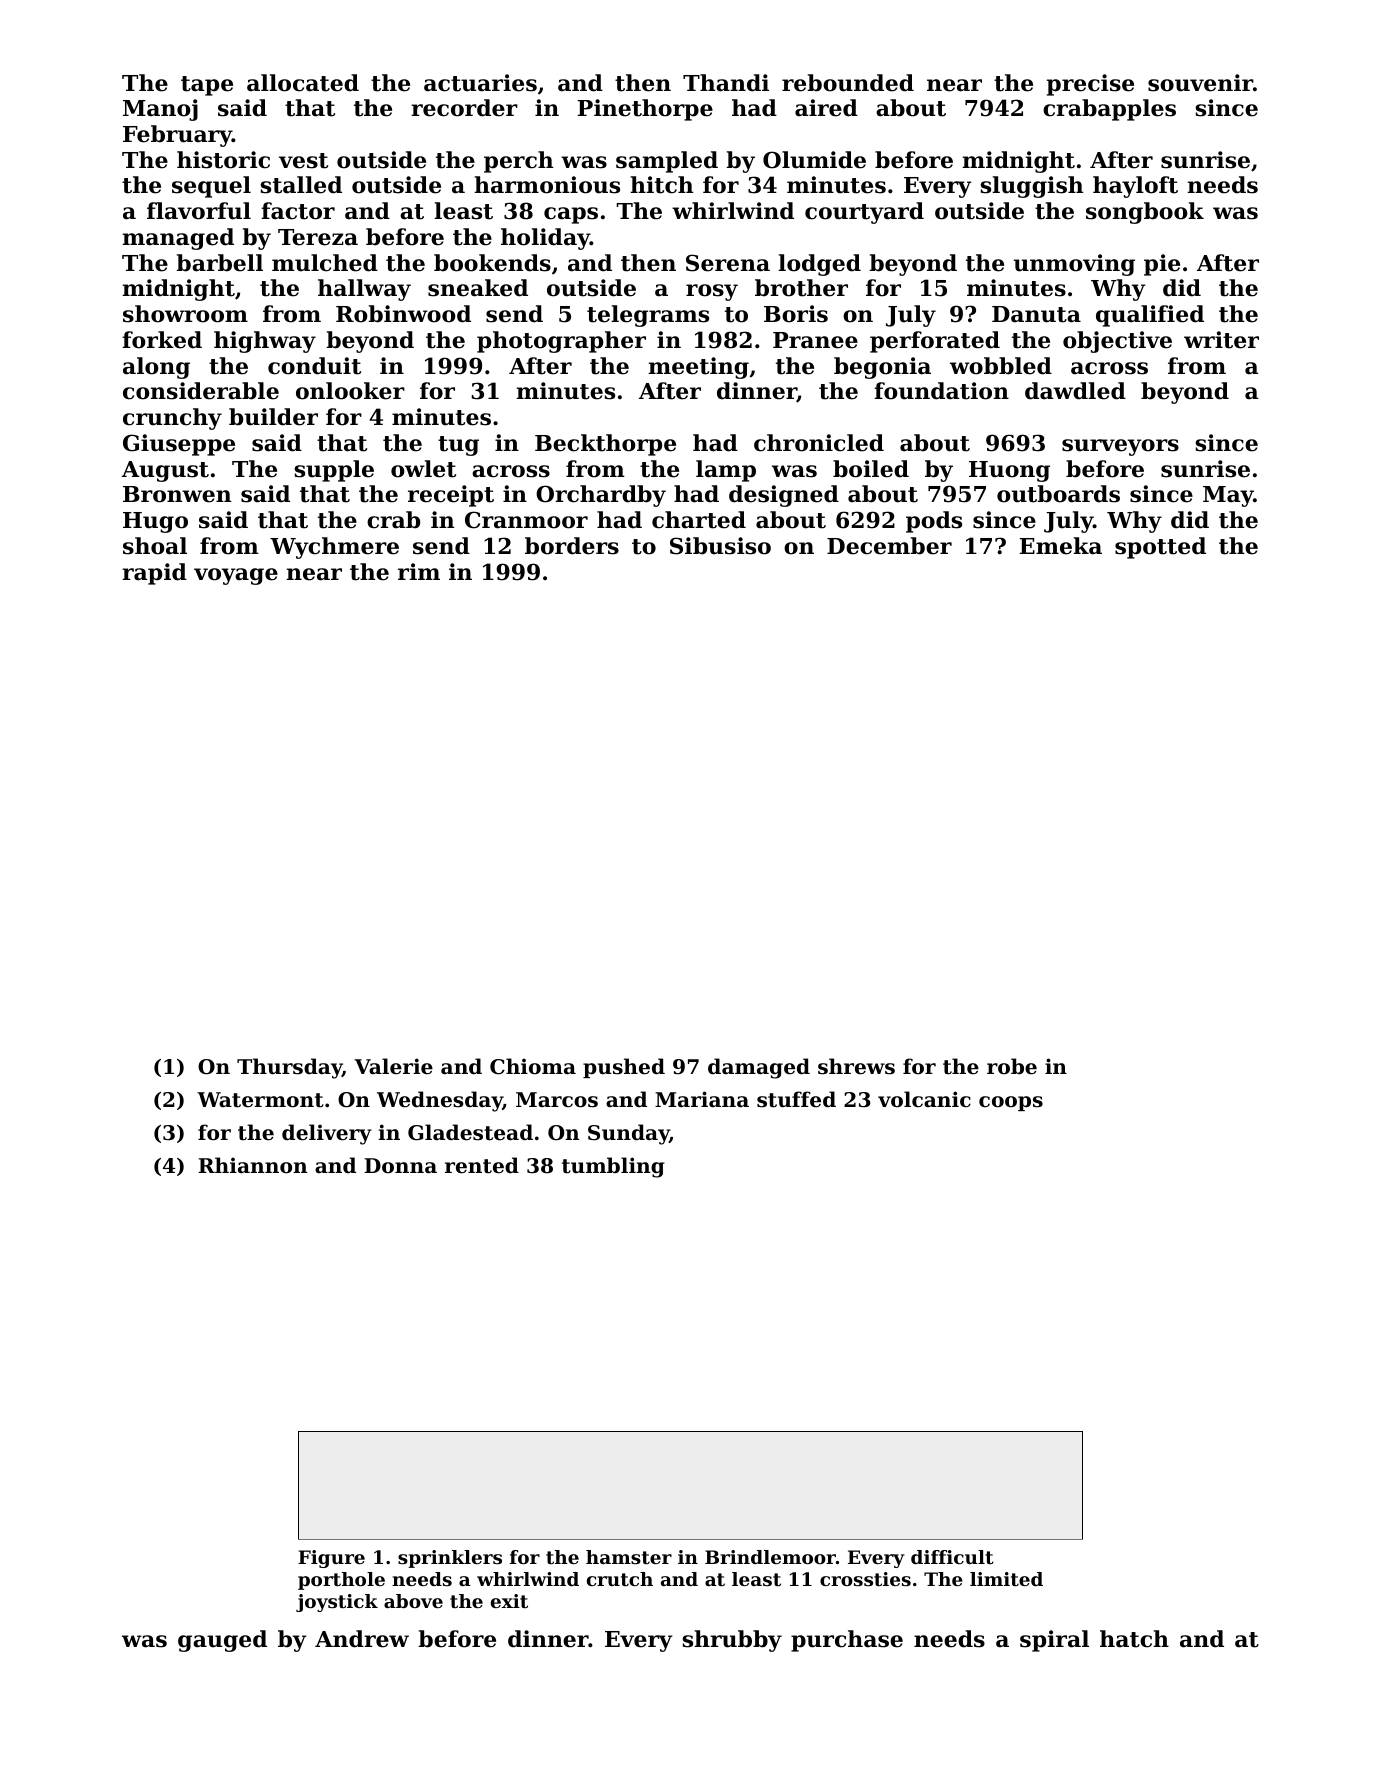 The width and height of the screenshot is (1381, 1787). Describe the element at coordinates (154, 574) in the screenshot. I see `rapid` at that location.
